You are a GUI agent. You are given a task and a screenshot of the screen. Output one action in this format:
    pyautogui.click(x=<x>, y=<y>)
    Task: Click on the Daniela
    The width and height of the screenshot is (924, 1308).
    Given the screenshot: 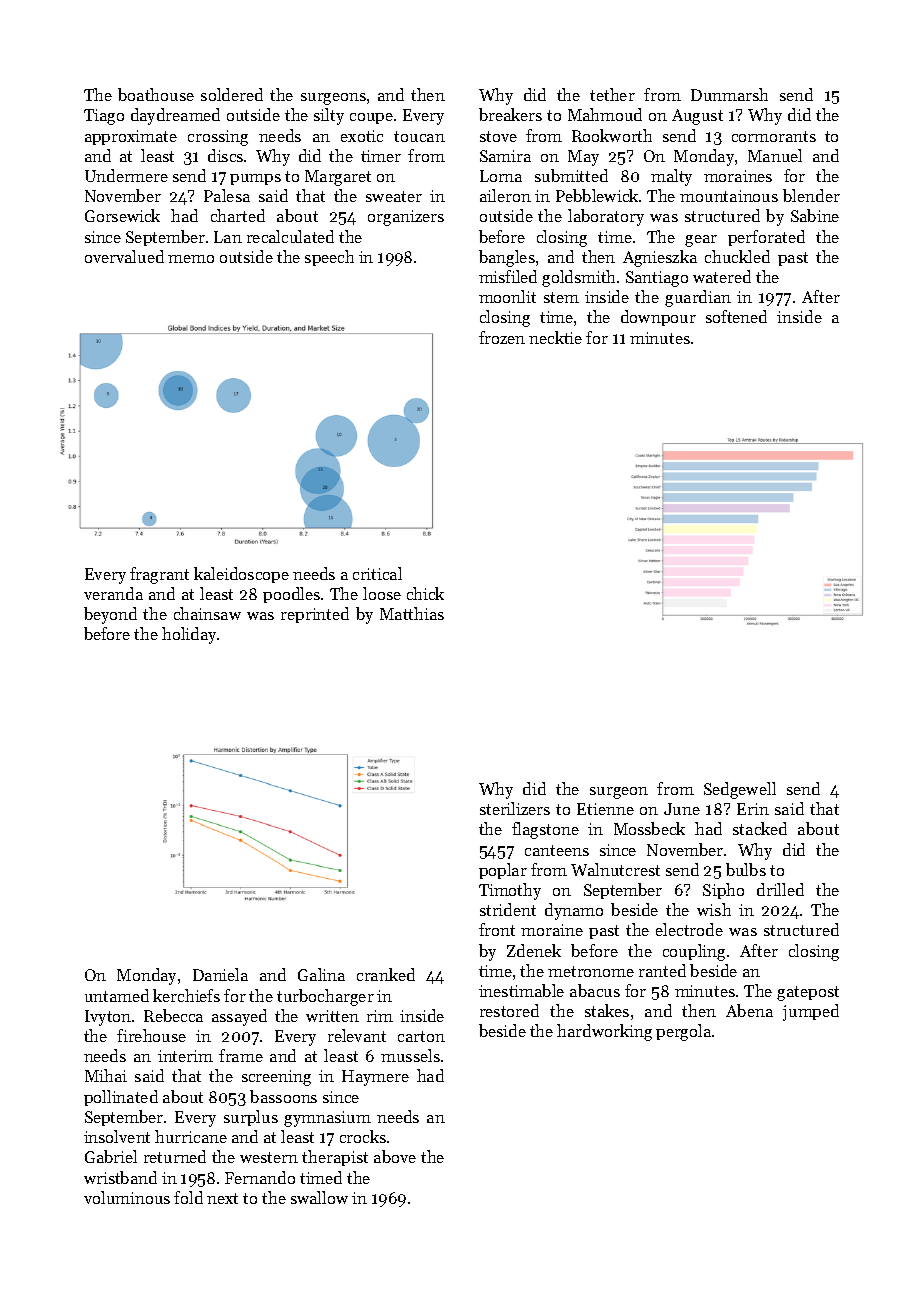 What is the action you would take?
    pyautogui.click(x=220, y=974)
